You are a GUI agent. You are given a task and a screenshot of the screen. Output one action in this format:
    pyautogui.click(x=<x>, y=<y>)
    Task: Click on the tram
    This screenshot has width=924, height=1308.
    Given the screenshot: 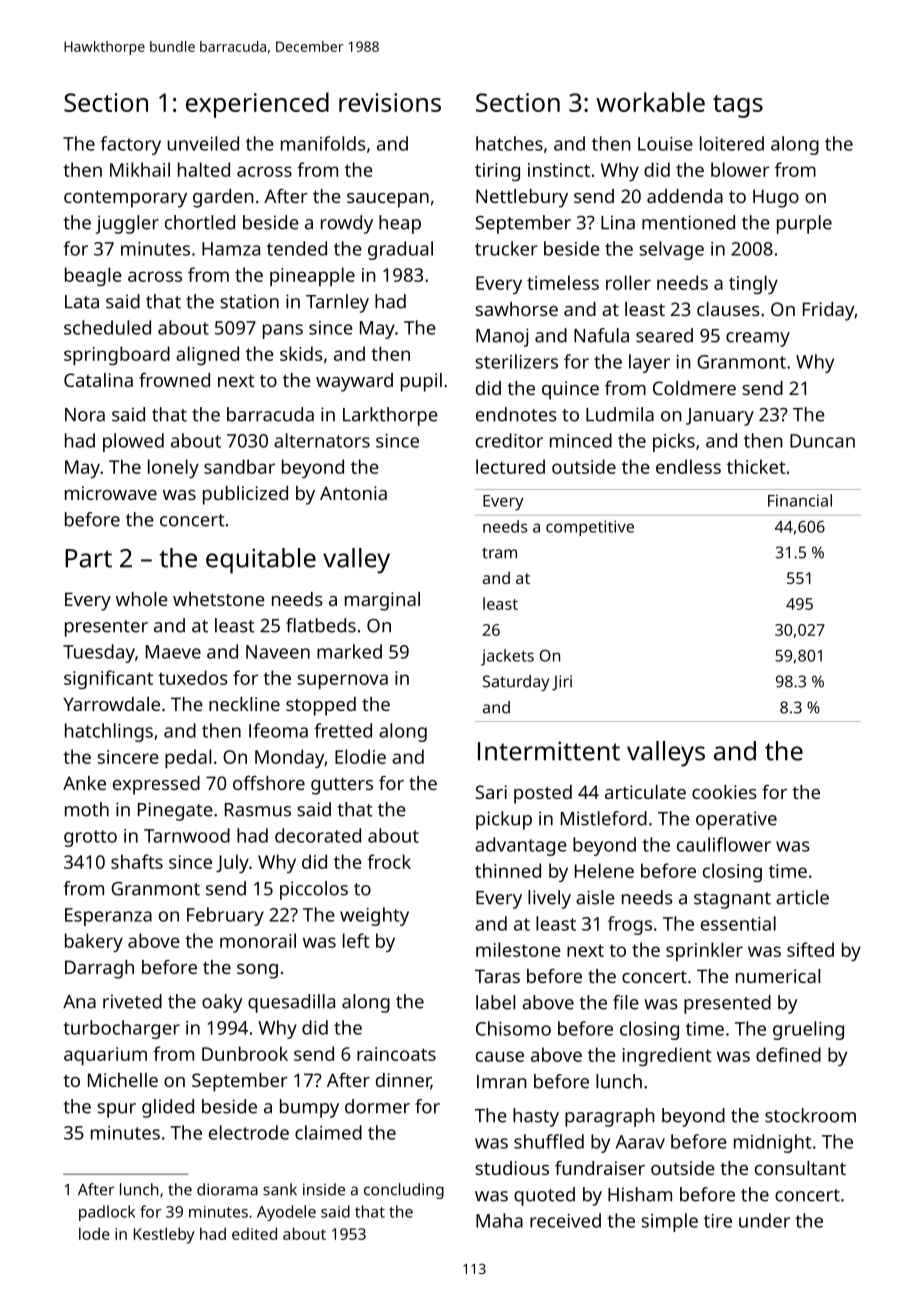 What is the action you would take?
    pyautogui.click(x=499, y=553)
